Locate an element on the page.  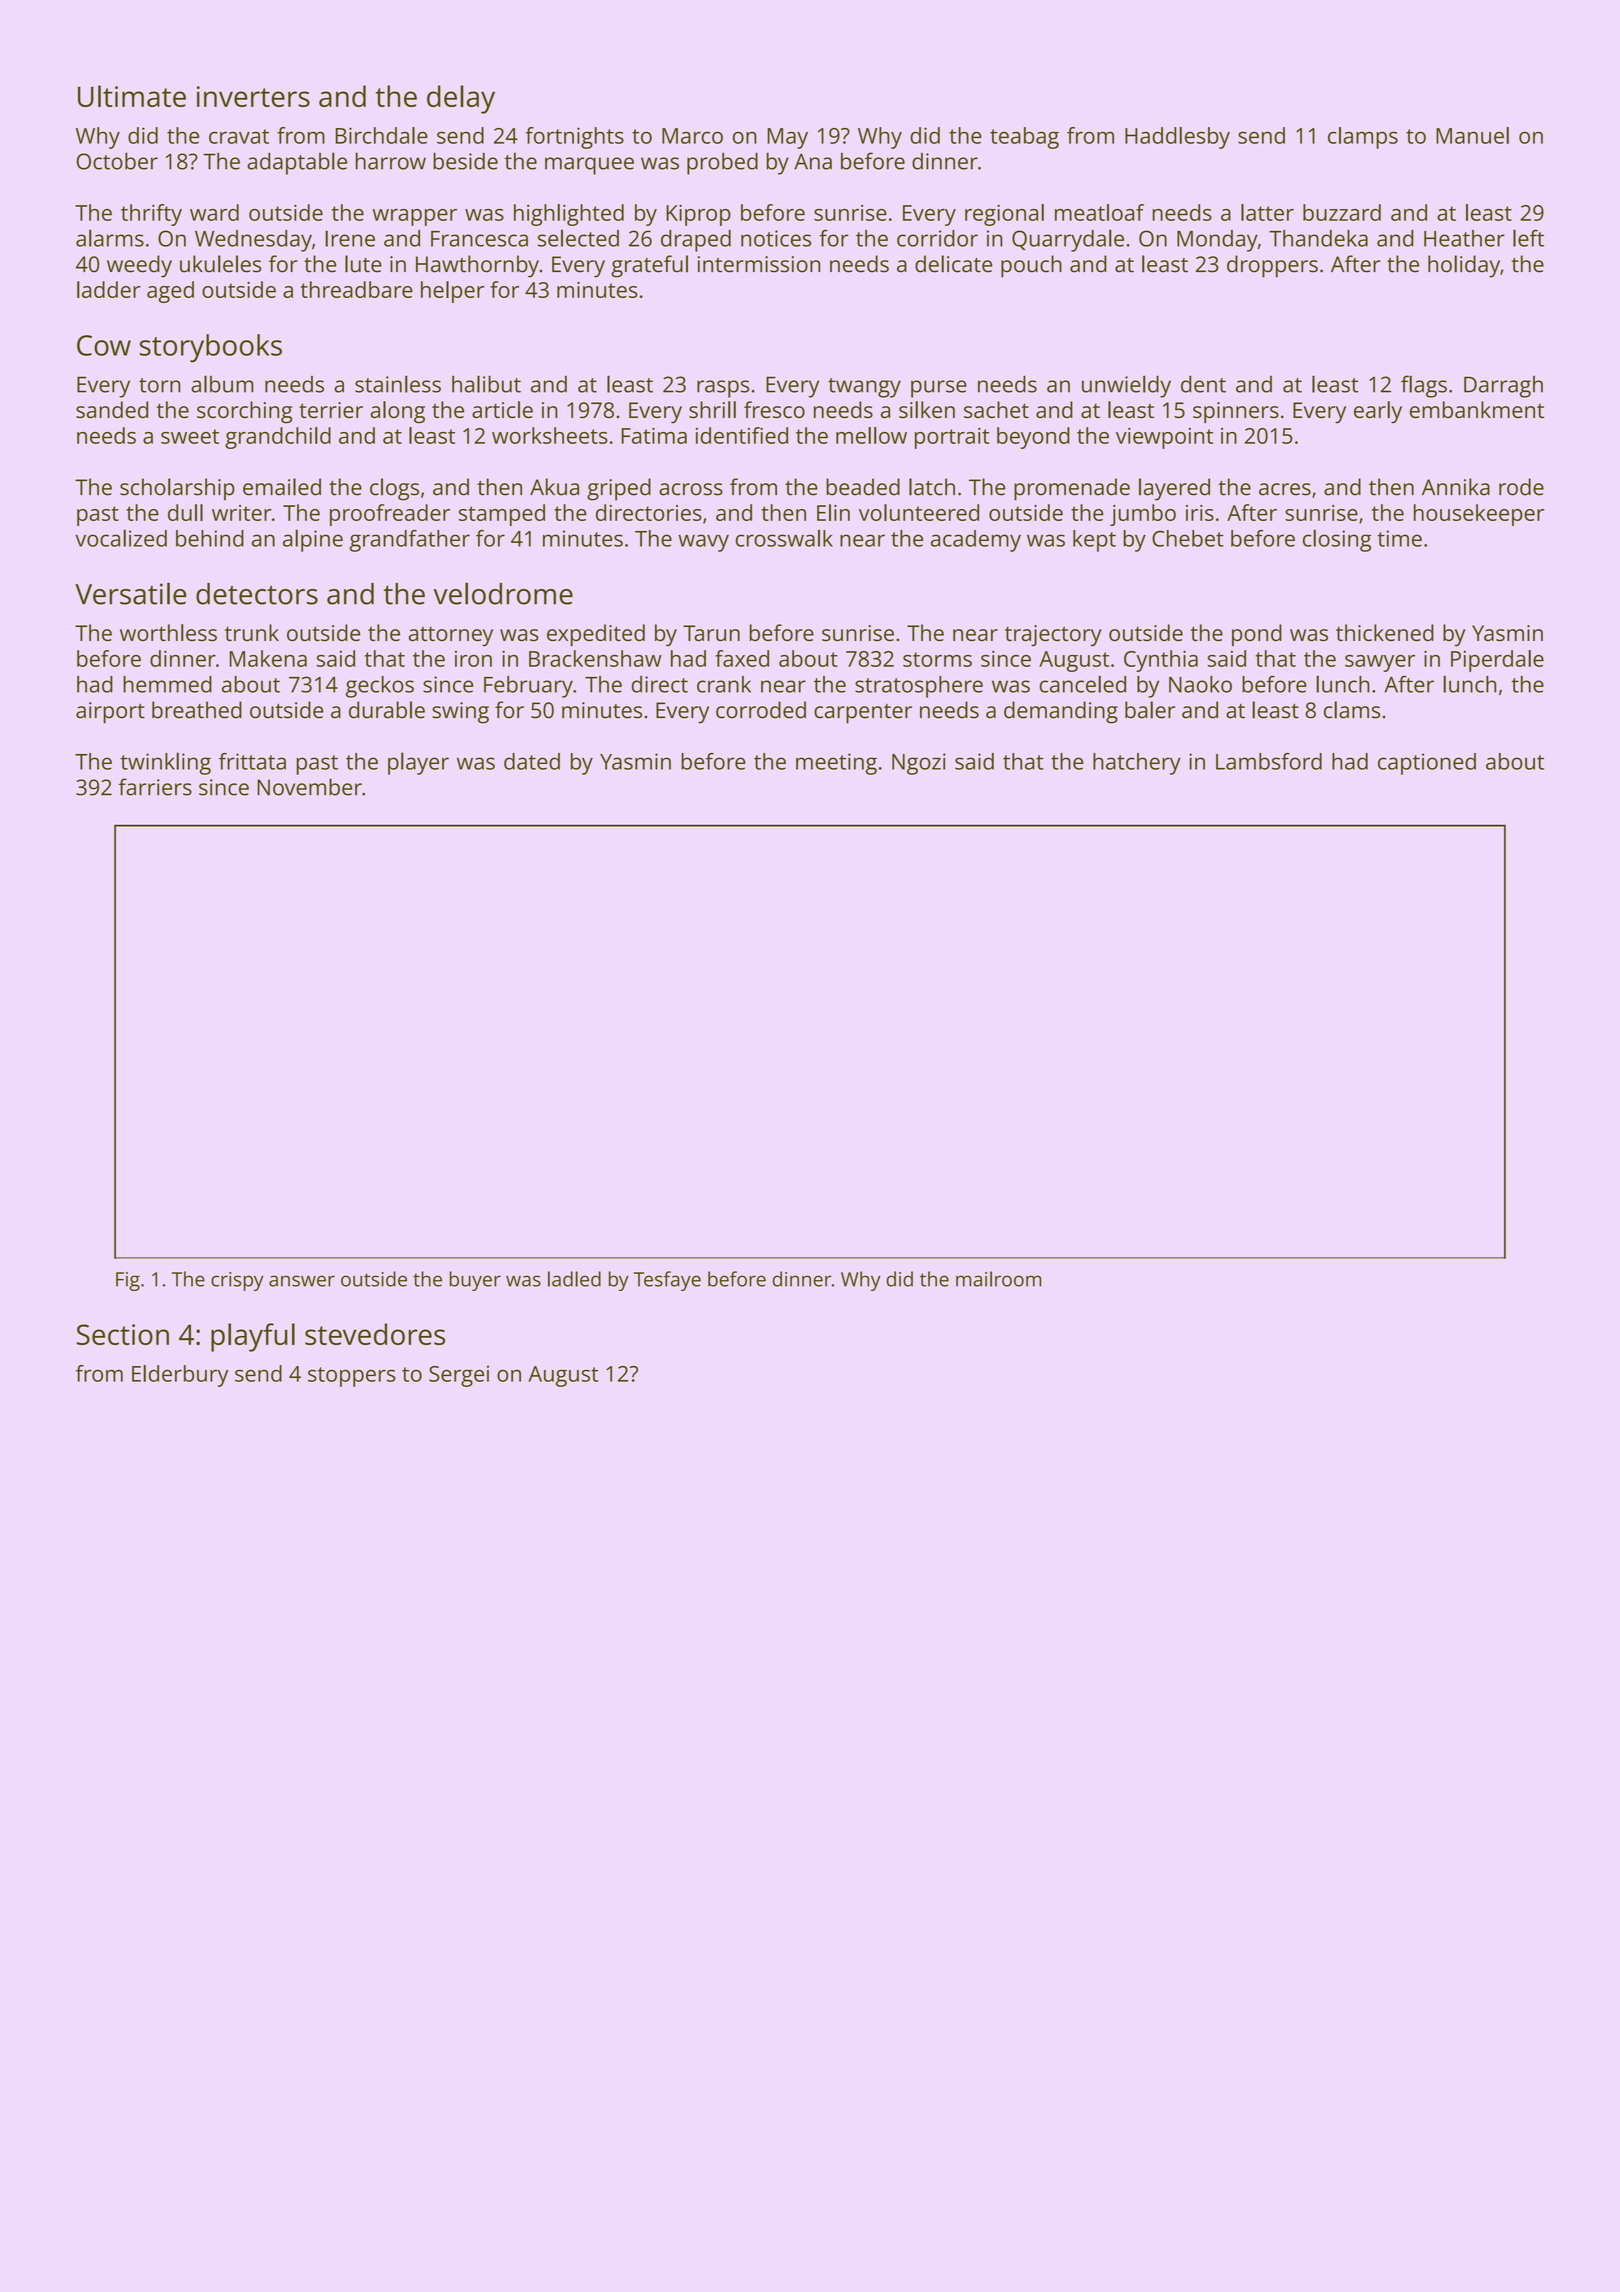
Heather is located at coordinates (1464, 238).
